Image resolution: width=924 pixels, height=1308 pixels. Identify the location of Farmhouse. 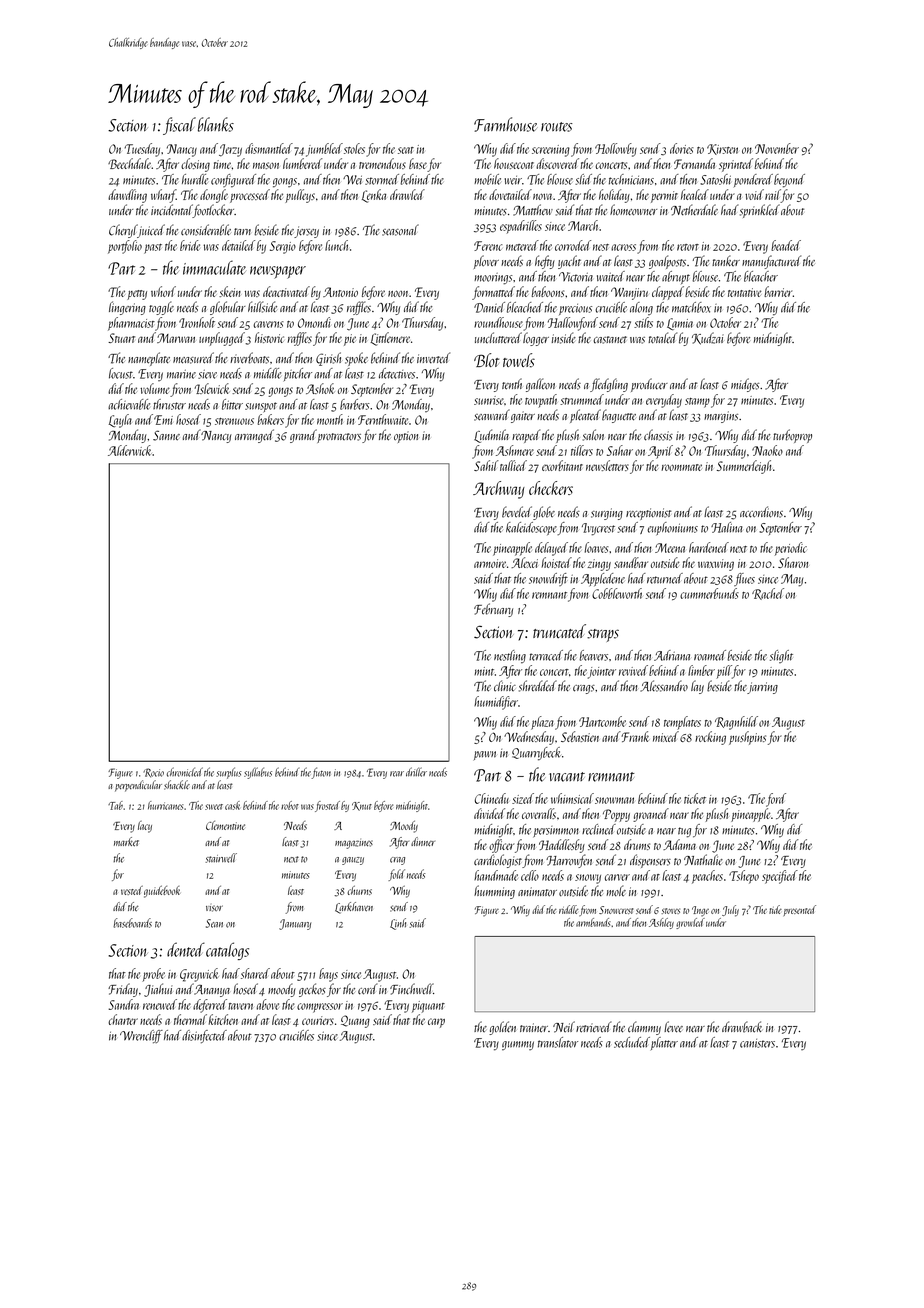
(506, 124).
